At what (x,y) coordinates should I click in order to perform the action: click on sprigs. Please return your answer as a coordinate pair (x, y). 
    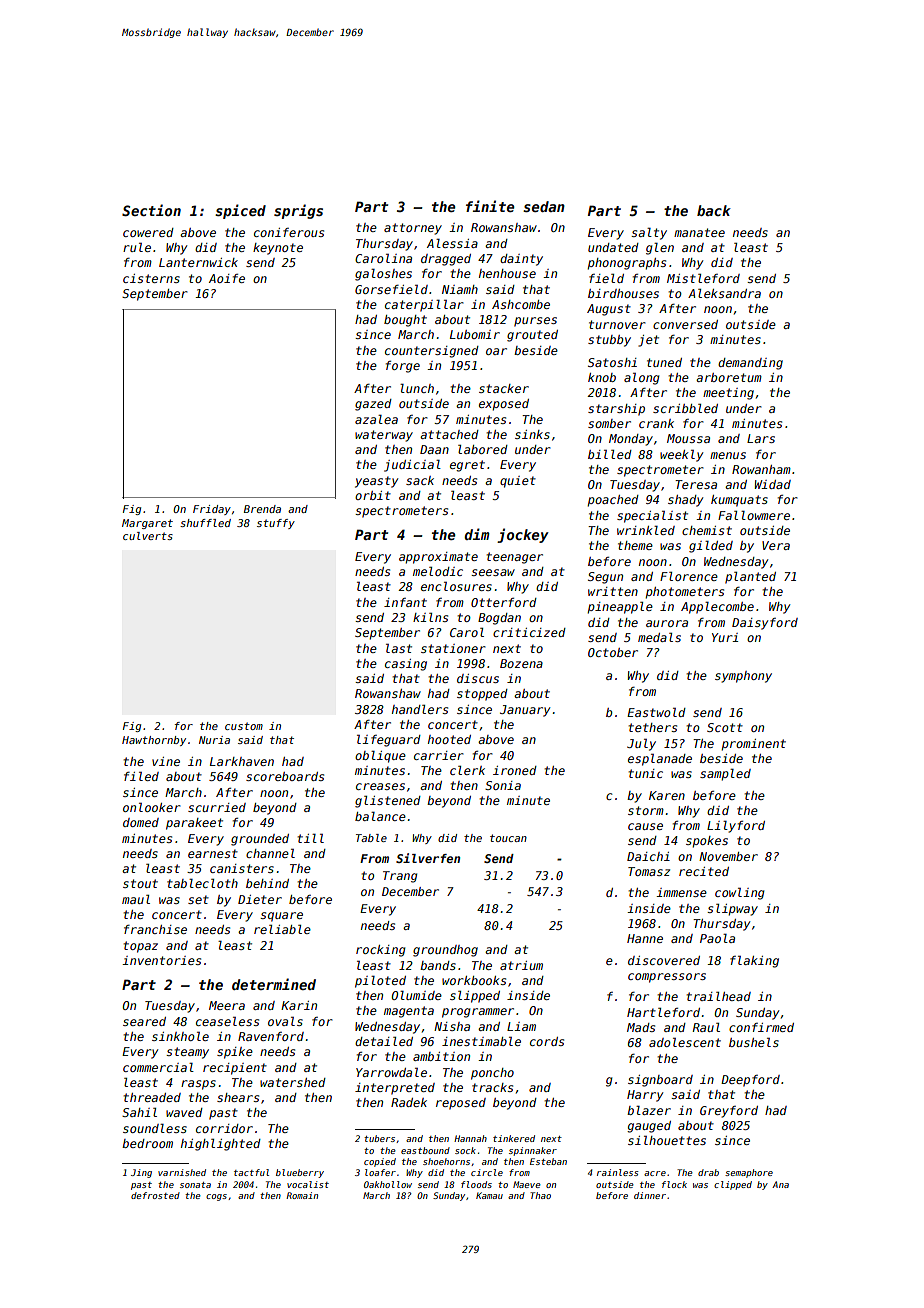
    Looking at the image, I should click on (298, 211).
